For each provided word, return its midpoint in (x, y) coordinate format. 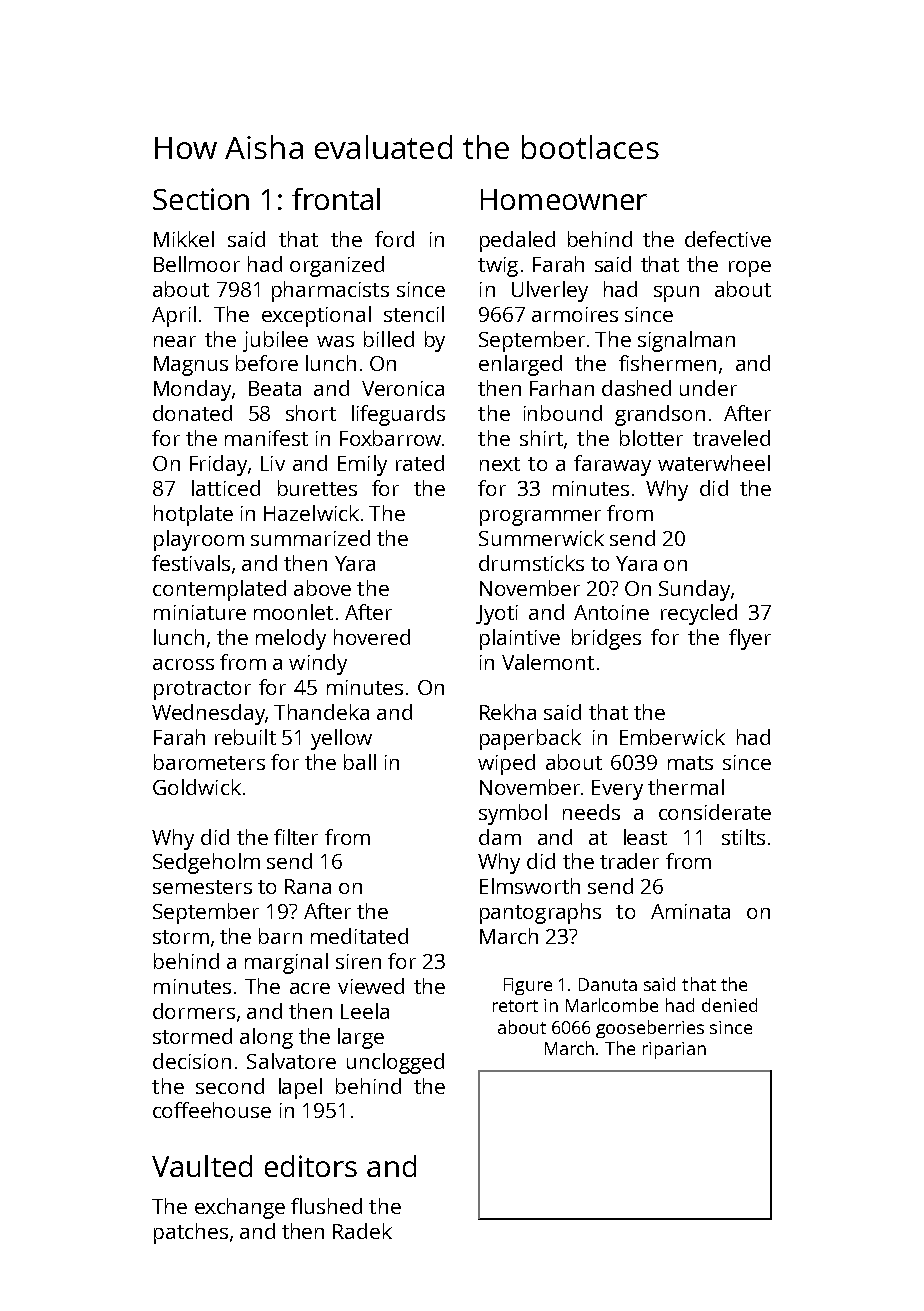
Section (201, 199)
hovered (372, 637)
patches (191, 1233)
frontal (336, 199)
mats (690, 763)
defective (728, 239)
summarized (310, 538)
